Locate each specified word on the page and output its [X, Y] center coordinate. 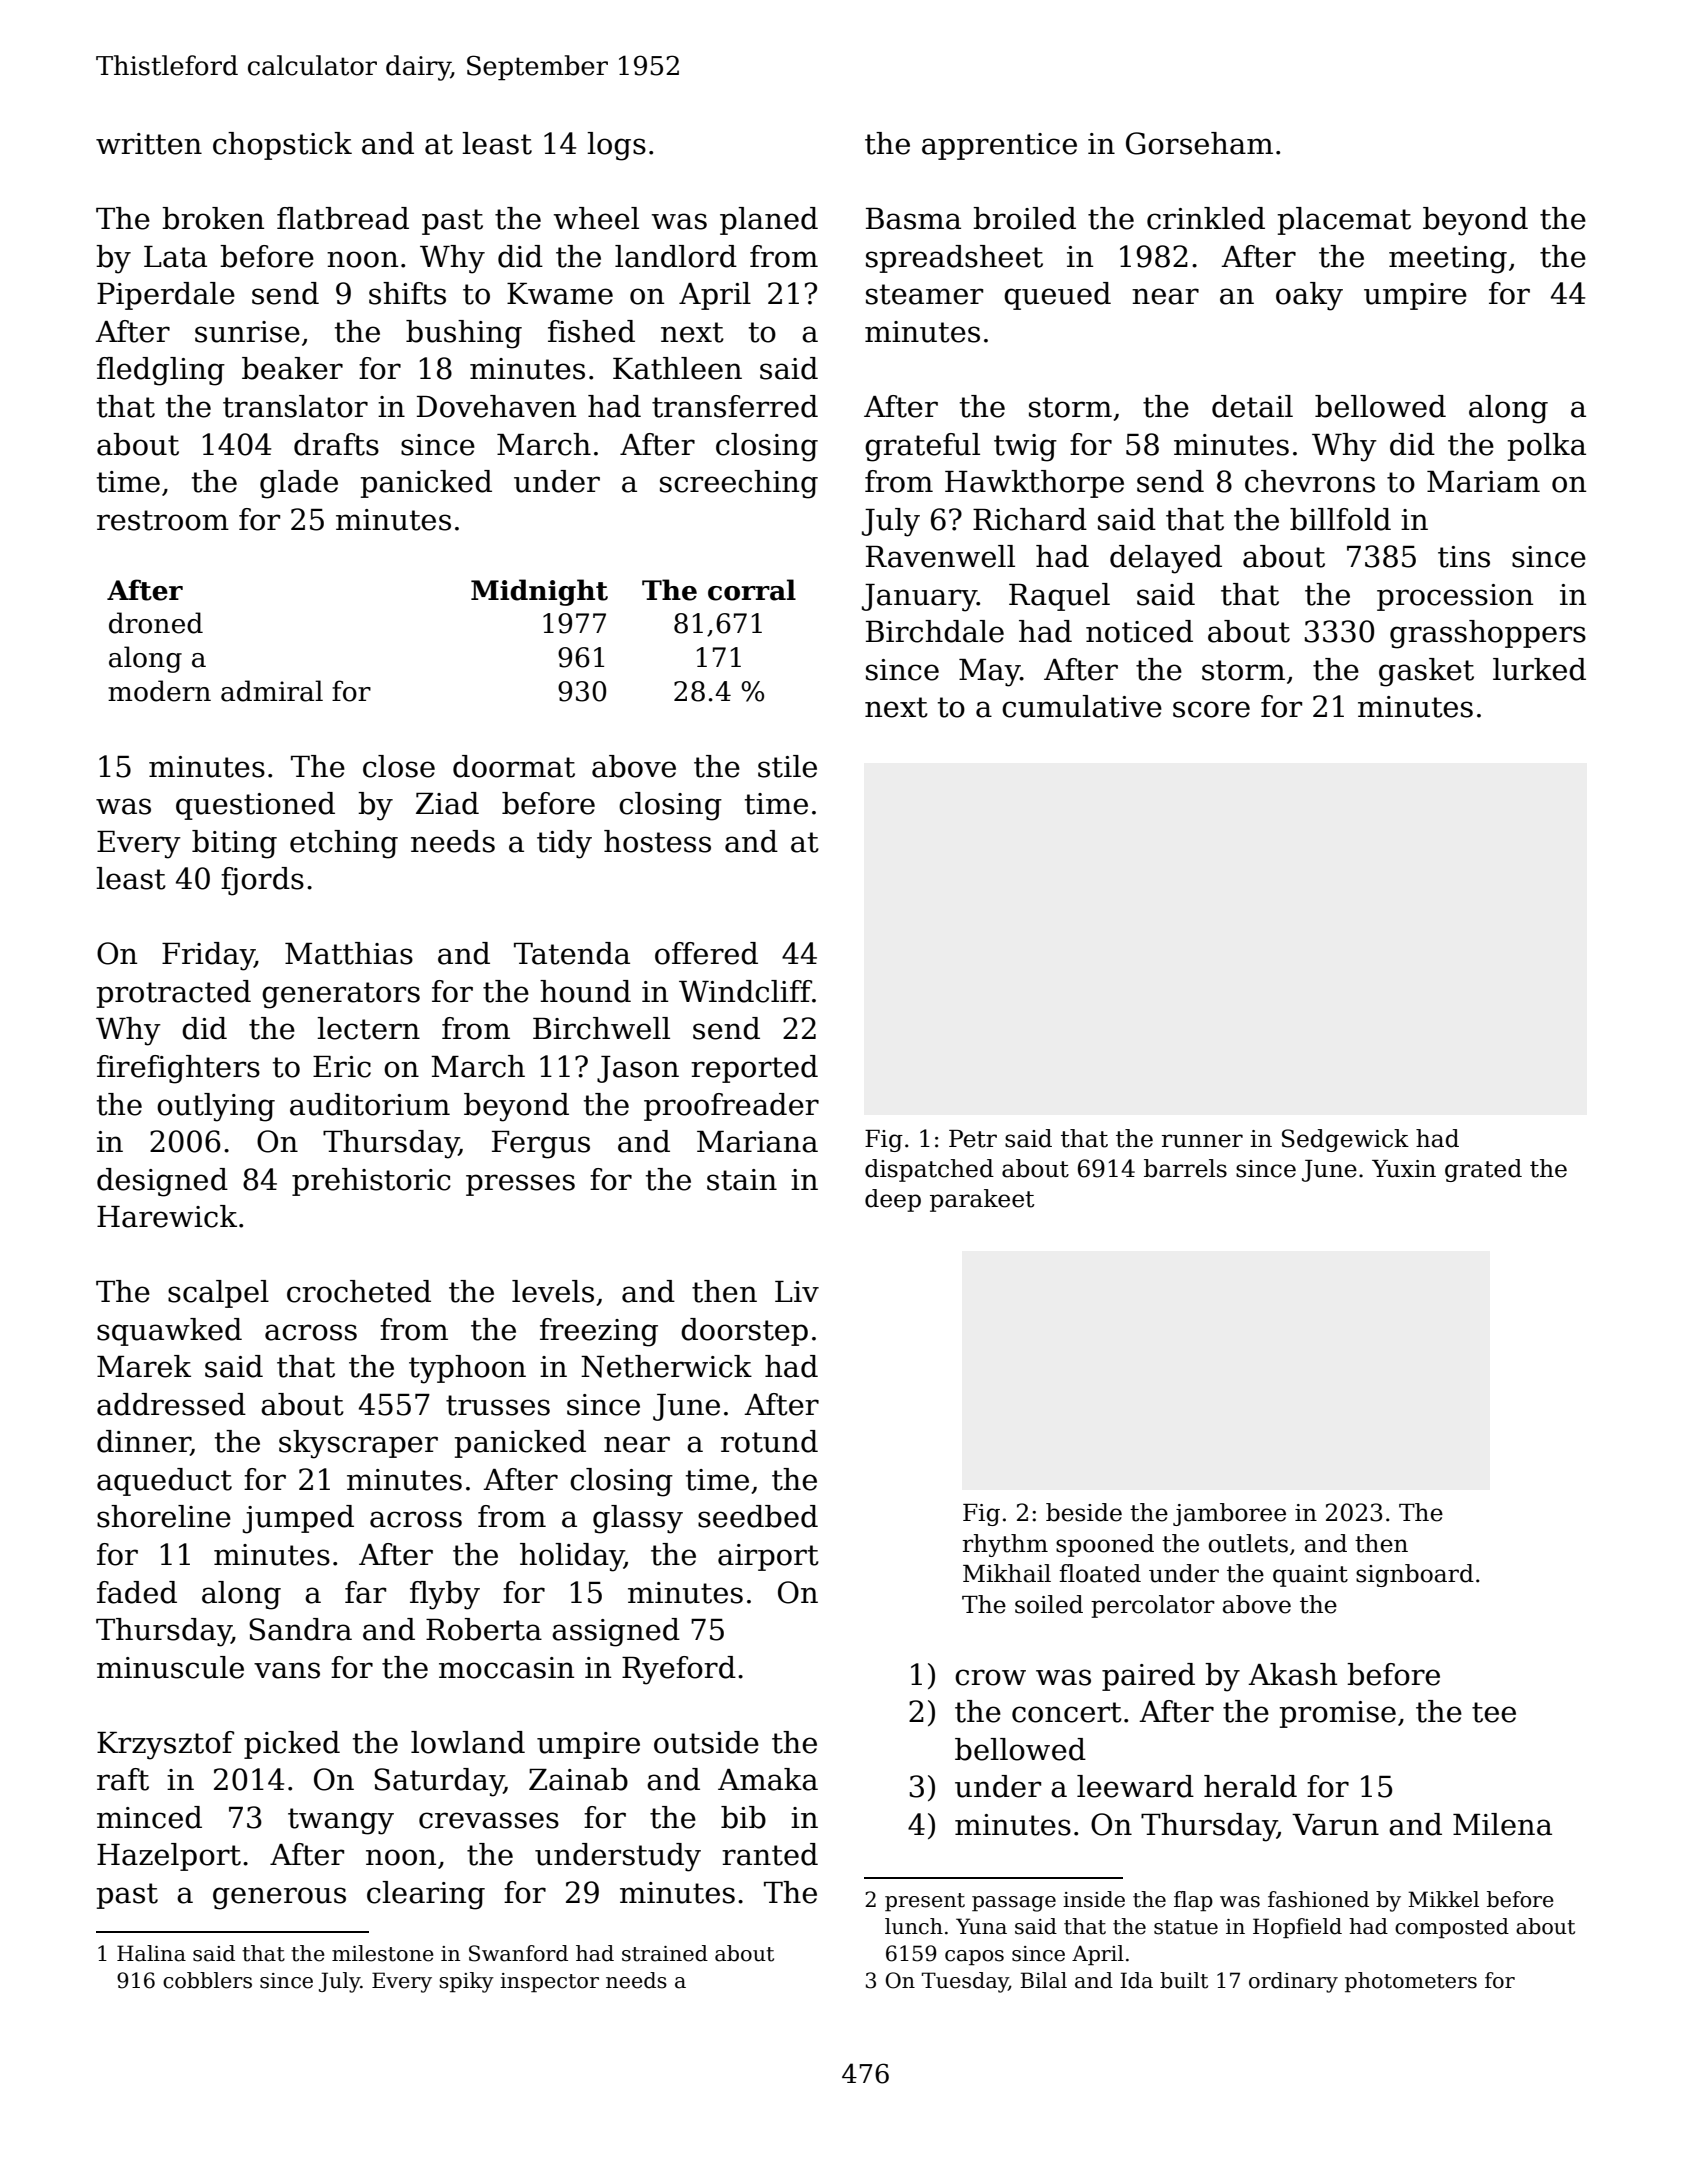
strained [665, 1953]
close [399, 766]
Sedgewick [1345, 1140]
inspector [549, 1983]
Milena [1502, 1824]
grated [1483, 1170]
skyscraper [358, 1444]
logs [616, 146]
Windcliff [745, 991]
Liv [797, 1291]
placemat [1344, 221]
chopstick [282, 146]
